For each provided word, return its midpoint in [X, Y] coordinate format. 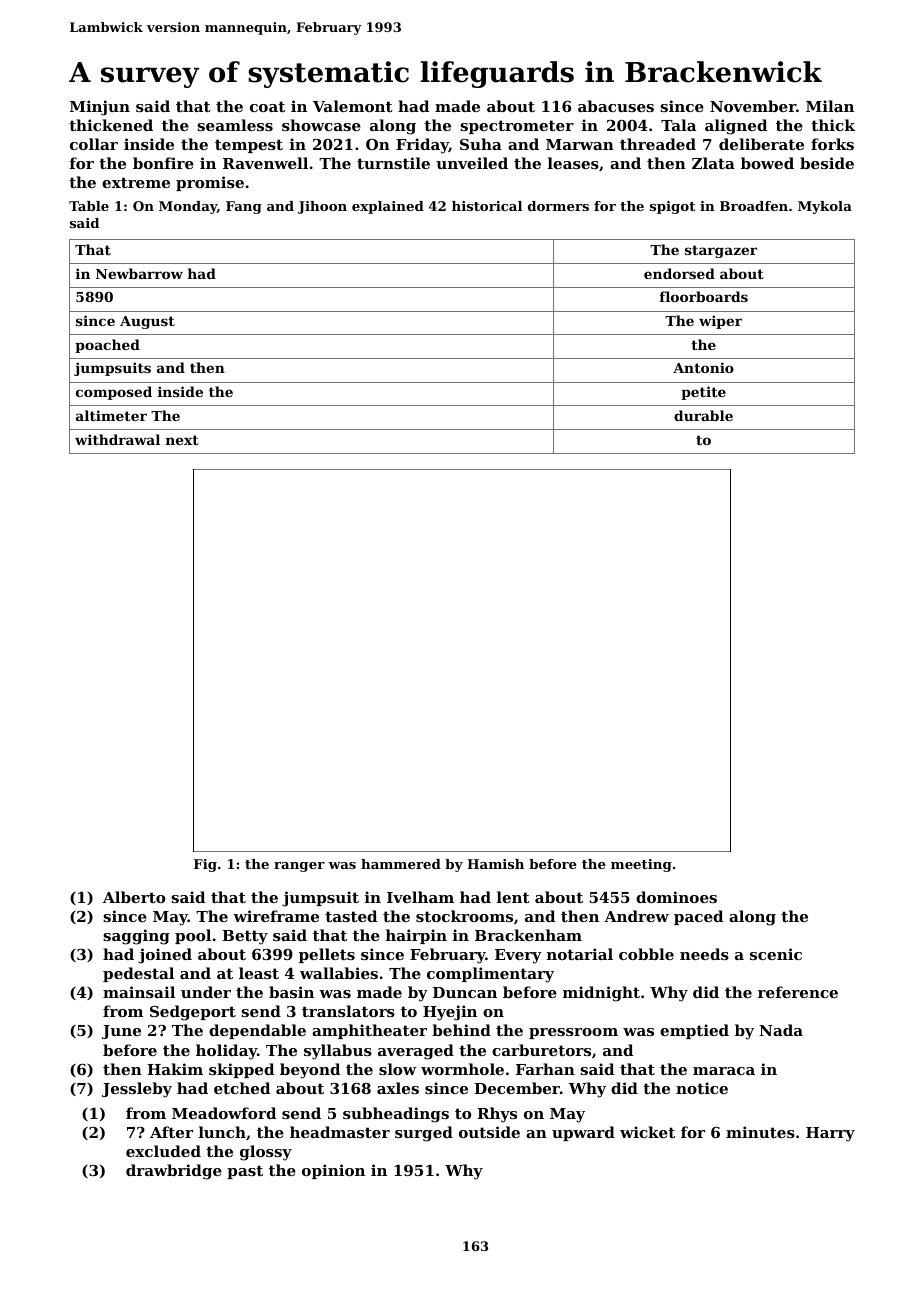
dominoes [676, 897]
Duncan [465, 992]
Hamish [495, 864]
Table [89, 206]
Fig [205, 865]
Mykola [825, 207]
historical [487, 206]
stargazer [721, 251]
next [182, 440]
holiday [226, 1052]
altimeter [111, 415]
